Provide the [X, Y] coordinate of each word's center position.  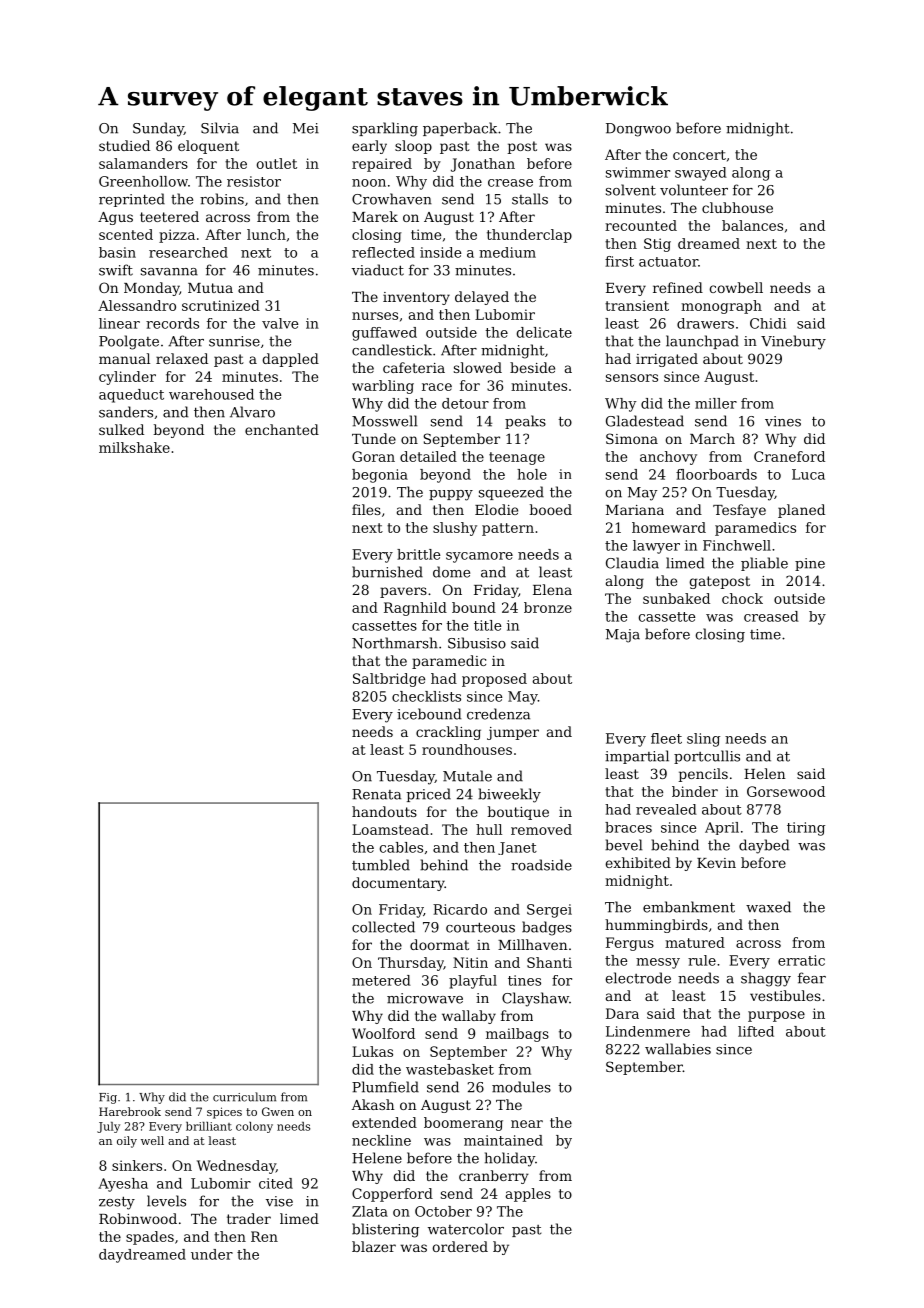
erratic [801, 960]
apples [528, 1195]
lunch [266, 234]
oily [127, 1142]
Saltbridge [389, 680]
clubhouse [737, 207]
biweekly [509, 795]
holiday [510, 1159]
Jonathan [483, 165]
